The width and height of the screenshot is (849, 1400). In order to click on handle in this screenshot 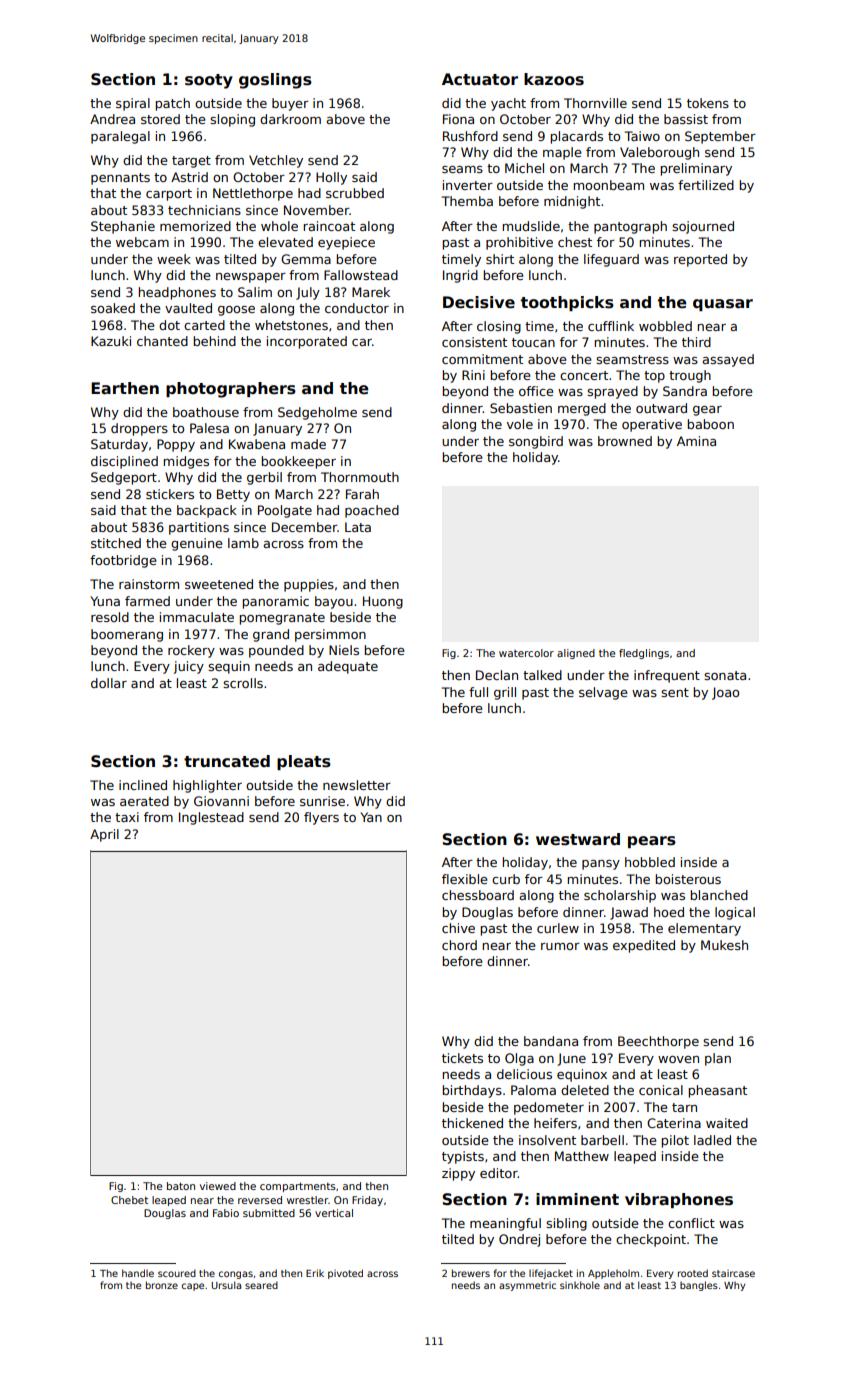, I will do `click(138, 1273)`.
